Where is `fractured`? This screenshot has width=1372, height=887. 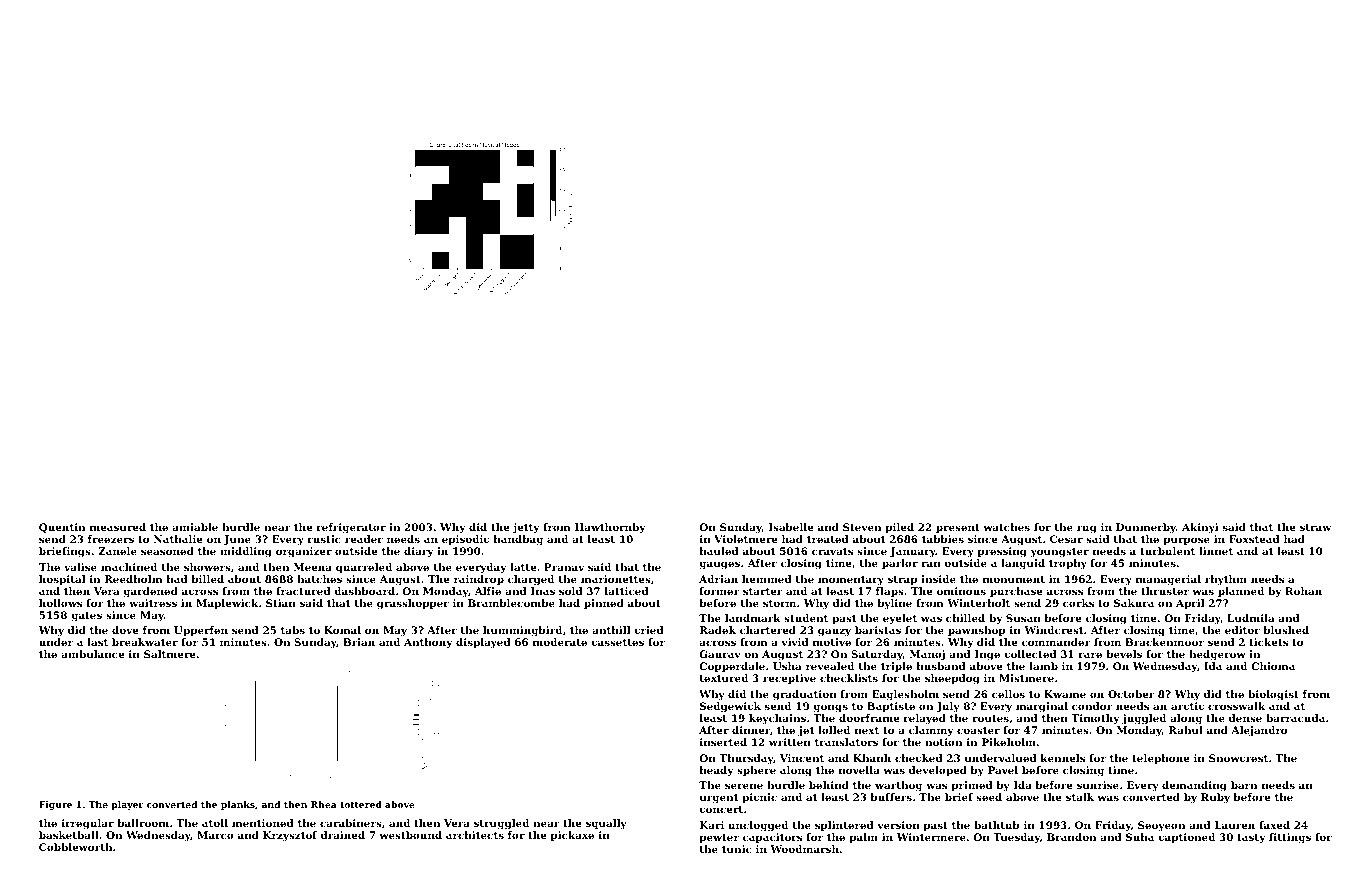
fractured is located at coordinates (303, 591).
